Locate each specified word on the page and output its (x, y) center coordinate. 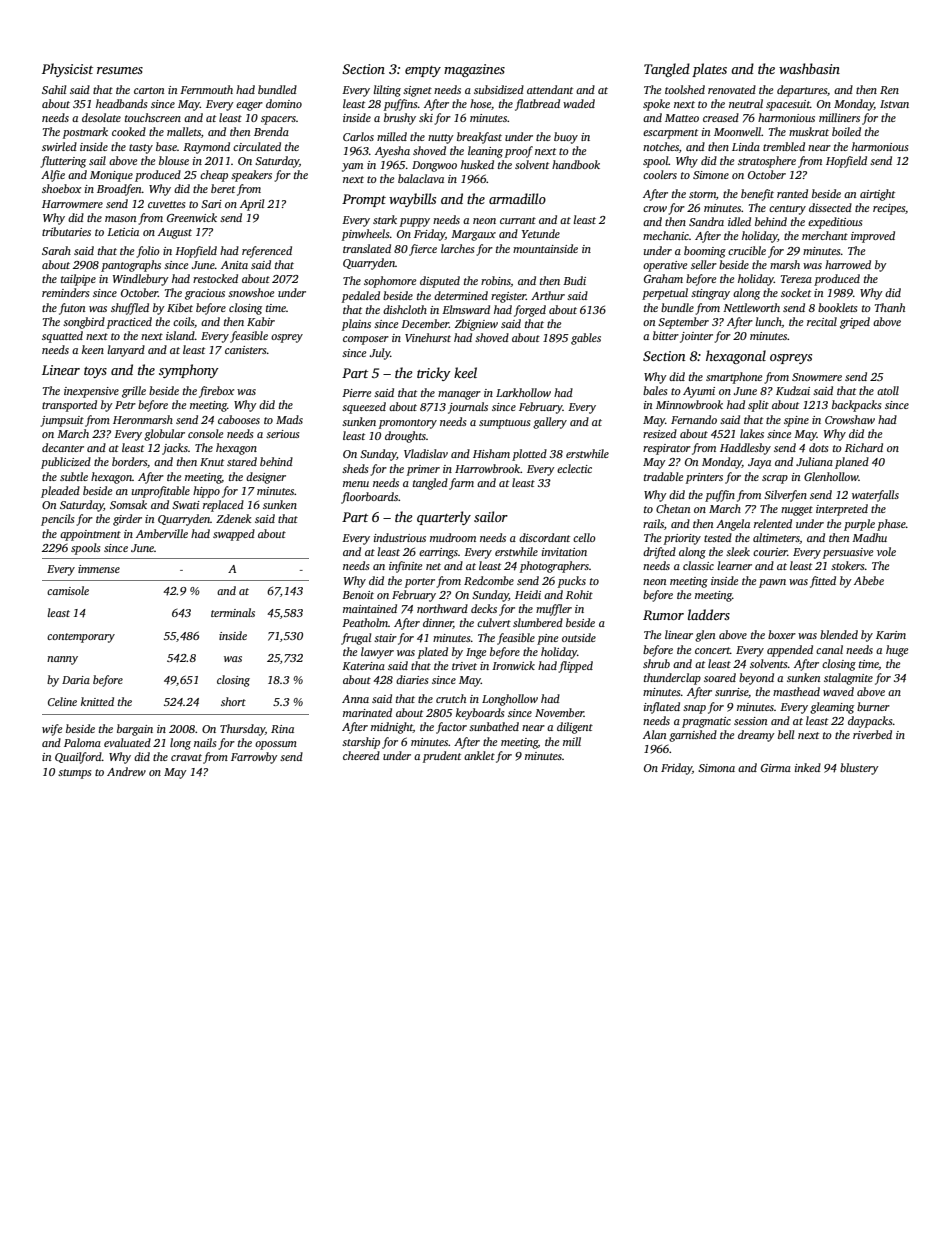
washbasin (809, 68)
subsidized (499, 89)
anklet (479, 755)
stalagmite (848, 679)
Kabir (261, 321)
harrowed (848, 264)
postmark (85, 133)
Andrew (126, 771)
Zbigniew (476, 325)
